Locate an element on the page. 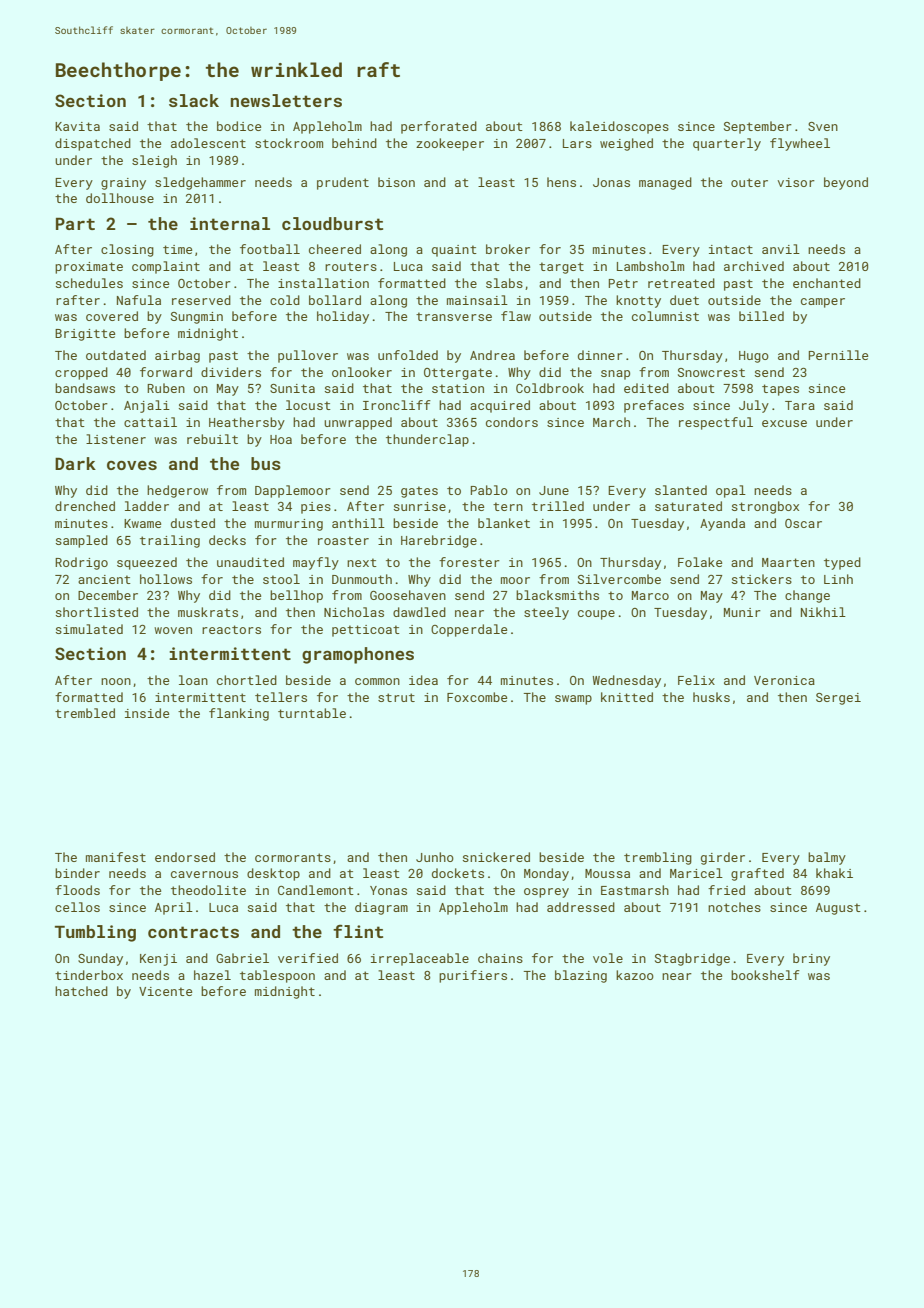  Sven is located at coordinates (823, 126).
